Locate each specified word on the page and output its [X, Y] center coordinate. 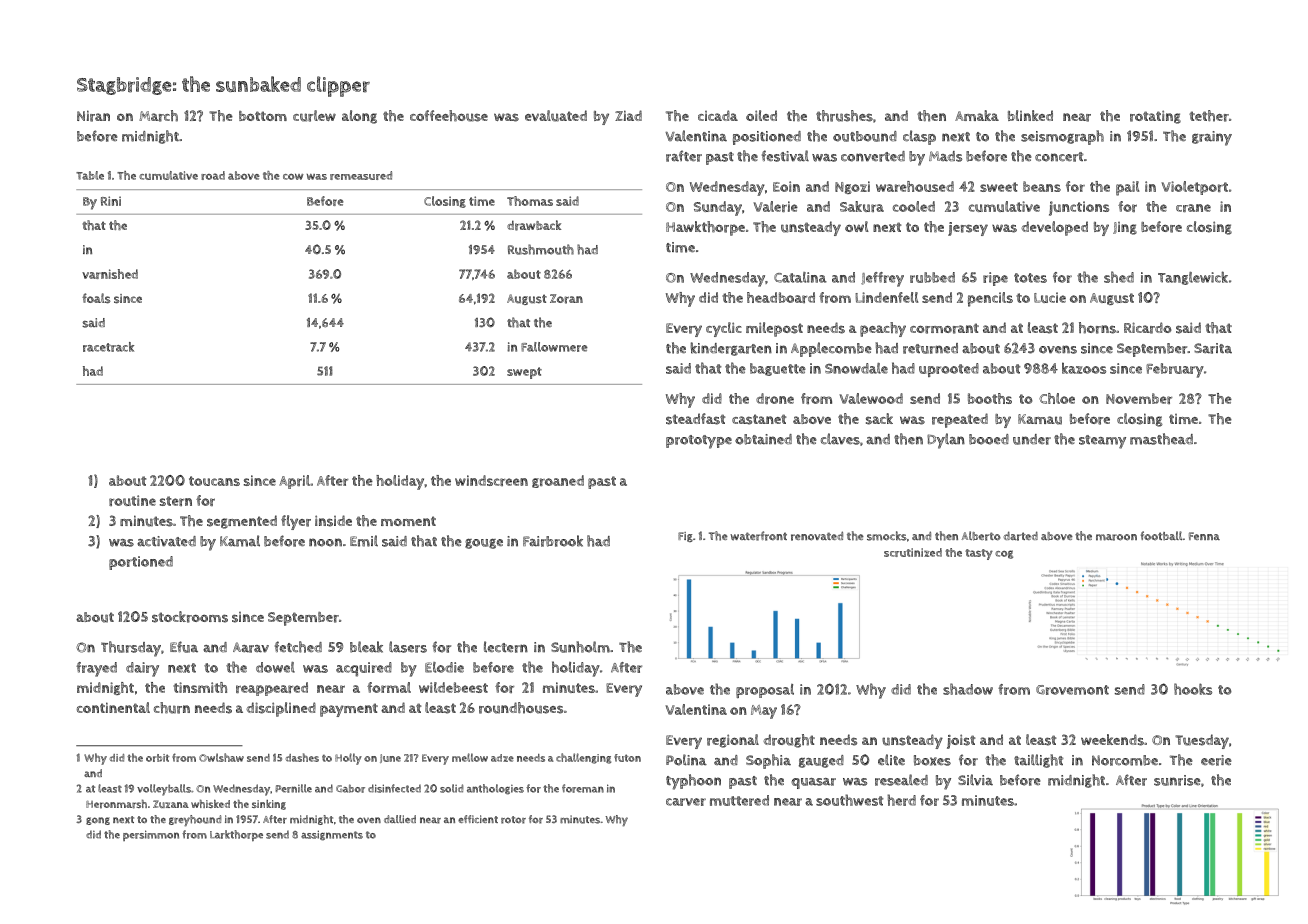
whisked [210, 803]
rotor [513, 820]
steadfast [695, 419]
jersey [968, 229]
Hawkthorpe [705, 228]
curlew [314, 116]
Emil [364, 541]
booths [990, 398]
